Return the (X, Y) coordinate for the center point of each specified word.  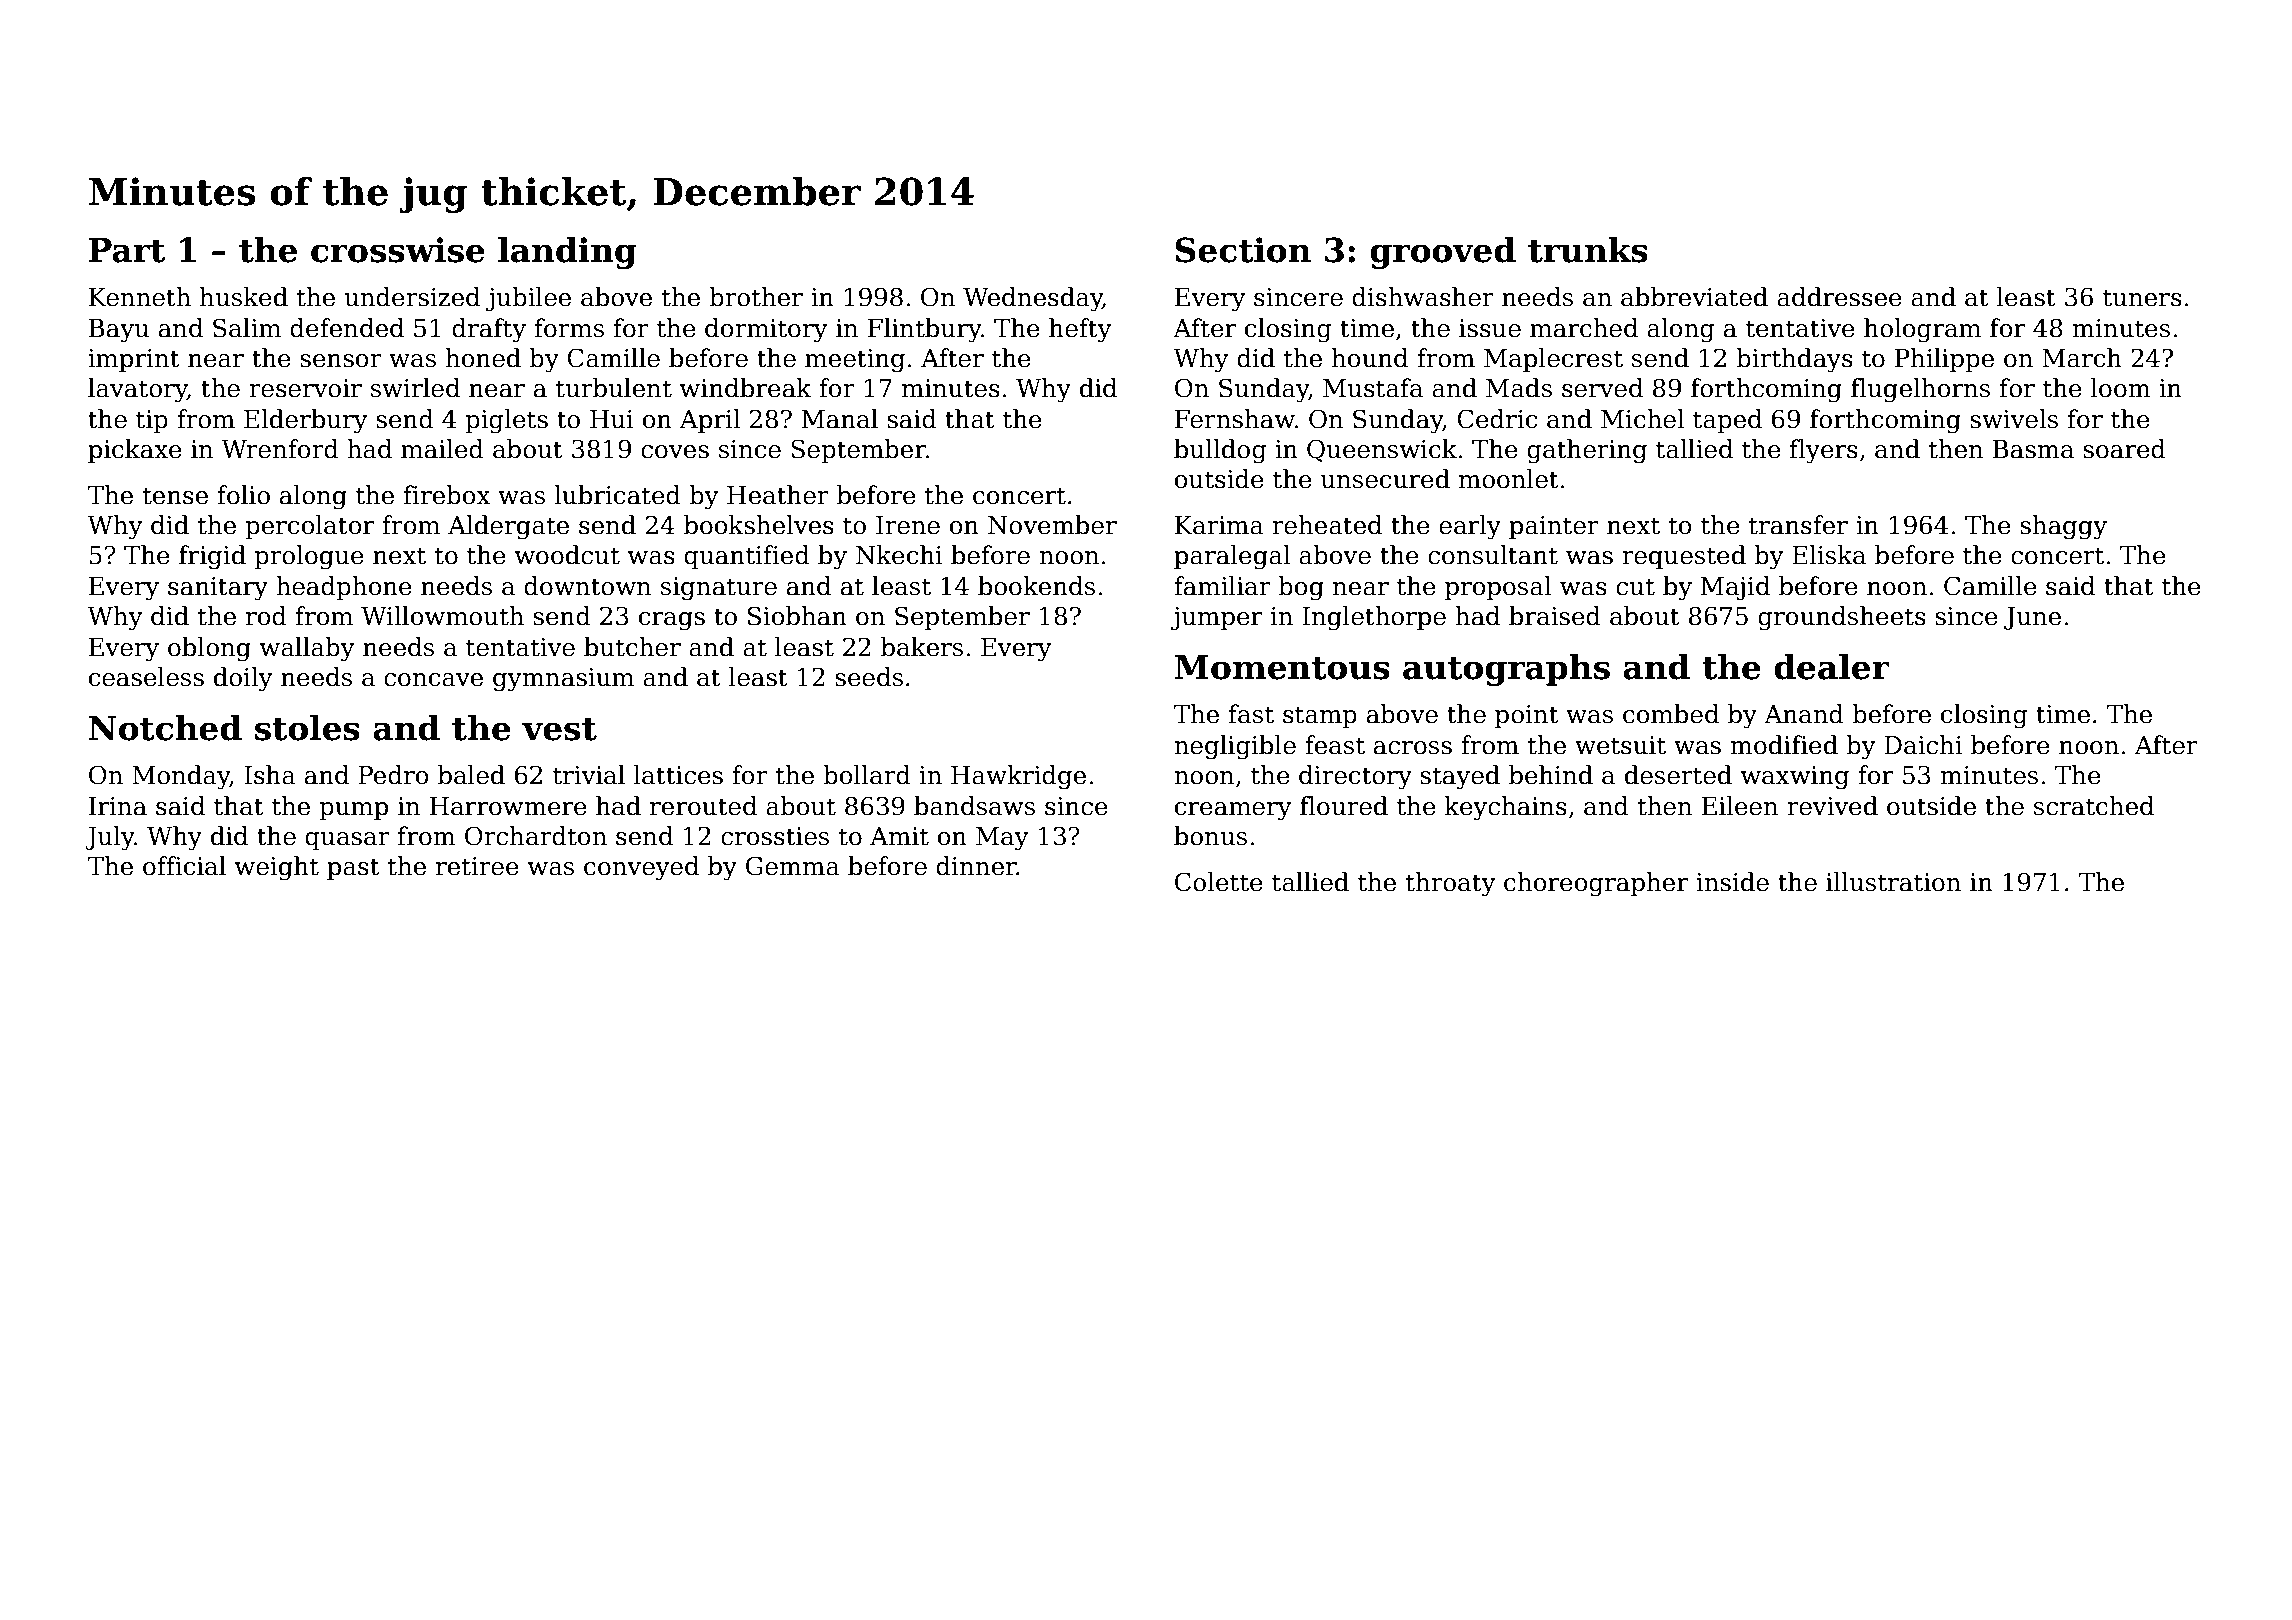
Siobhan (797, 616)
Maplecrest (1553, 360)
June (2032, 618)
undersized (412, 297)
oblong (209, 649)
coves (675, 452)
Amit (899, 836)
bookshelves (759, 525)
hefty (1080, 330)
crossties (775, 836)
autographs (1506, 670)
